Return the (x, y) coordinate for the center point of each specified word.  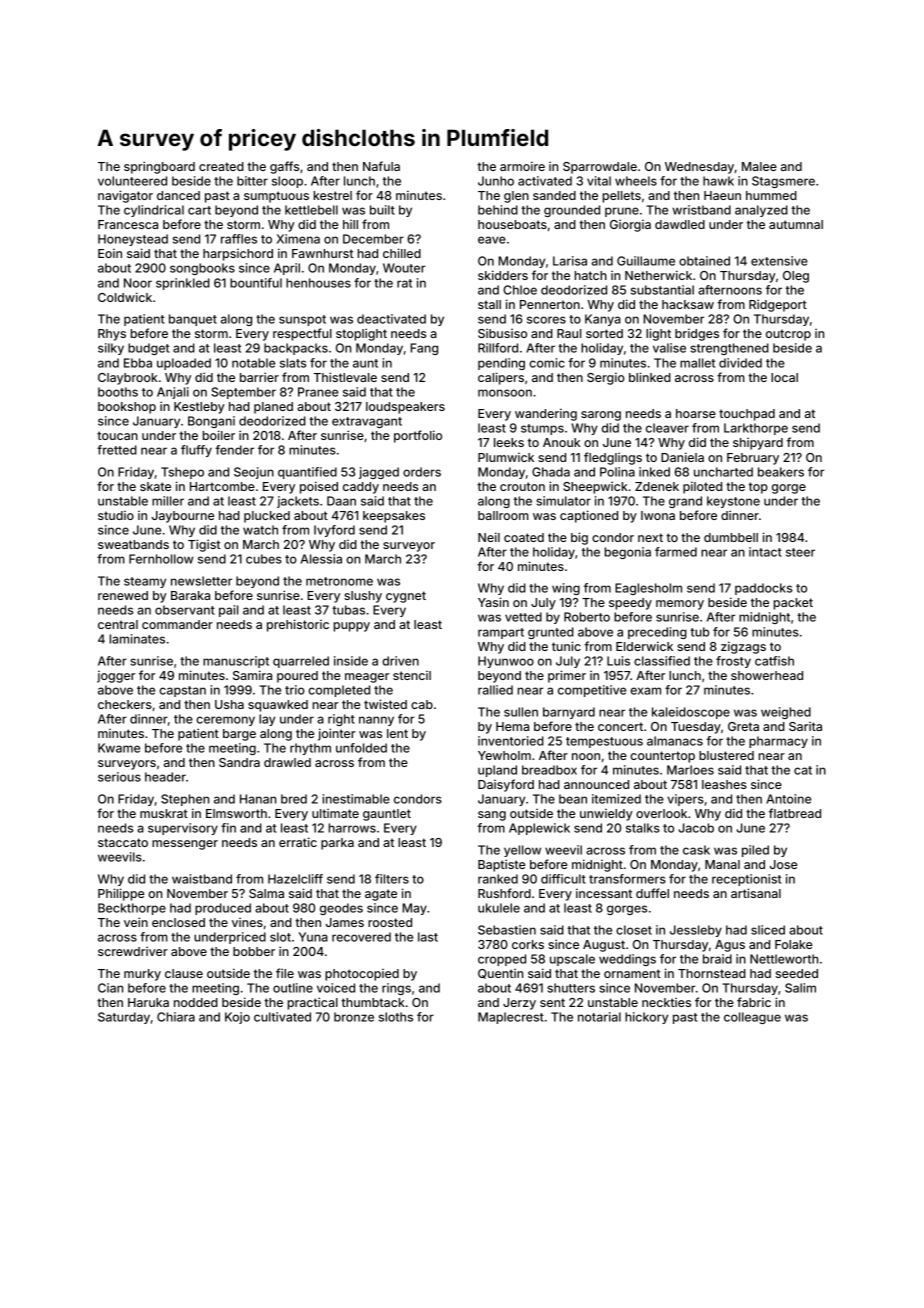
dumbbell (731, 537)
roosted (390, 922)
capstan (182, 691)
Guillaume (646, 261)
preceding (657, 633)
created (221, 166)
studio (116, 515)
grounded (572, 211)
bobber (254, 951)
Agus (730, 946)
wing (566, 589)
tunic (566, 646)
